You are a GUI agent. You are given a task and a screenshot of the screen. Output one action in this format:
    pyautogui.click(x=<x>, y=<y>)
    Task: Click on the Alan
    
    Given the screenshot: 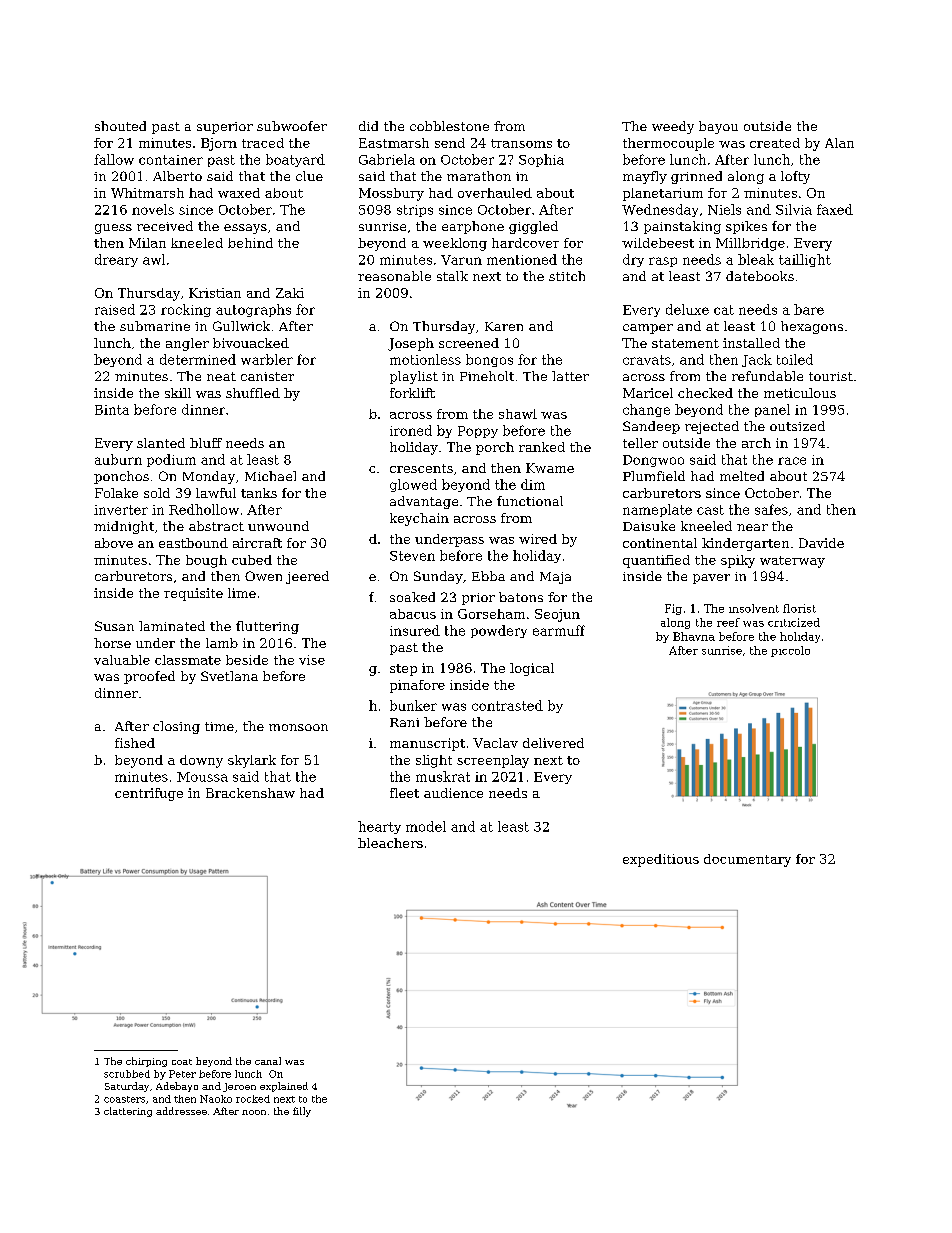 What is the action you would take?
    pyautogui.click(x=839, y=143)
